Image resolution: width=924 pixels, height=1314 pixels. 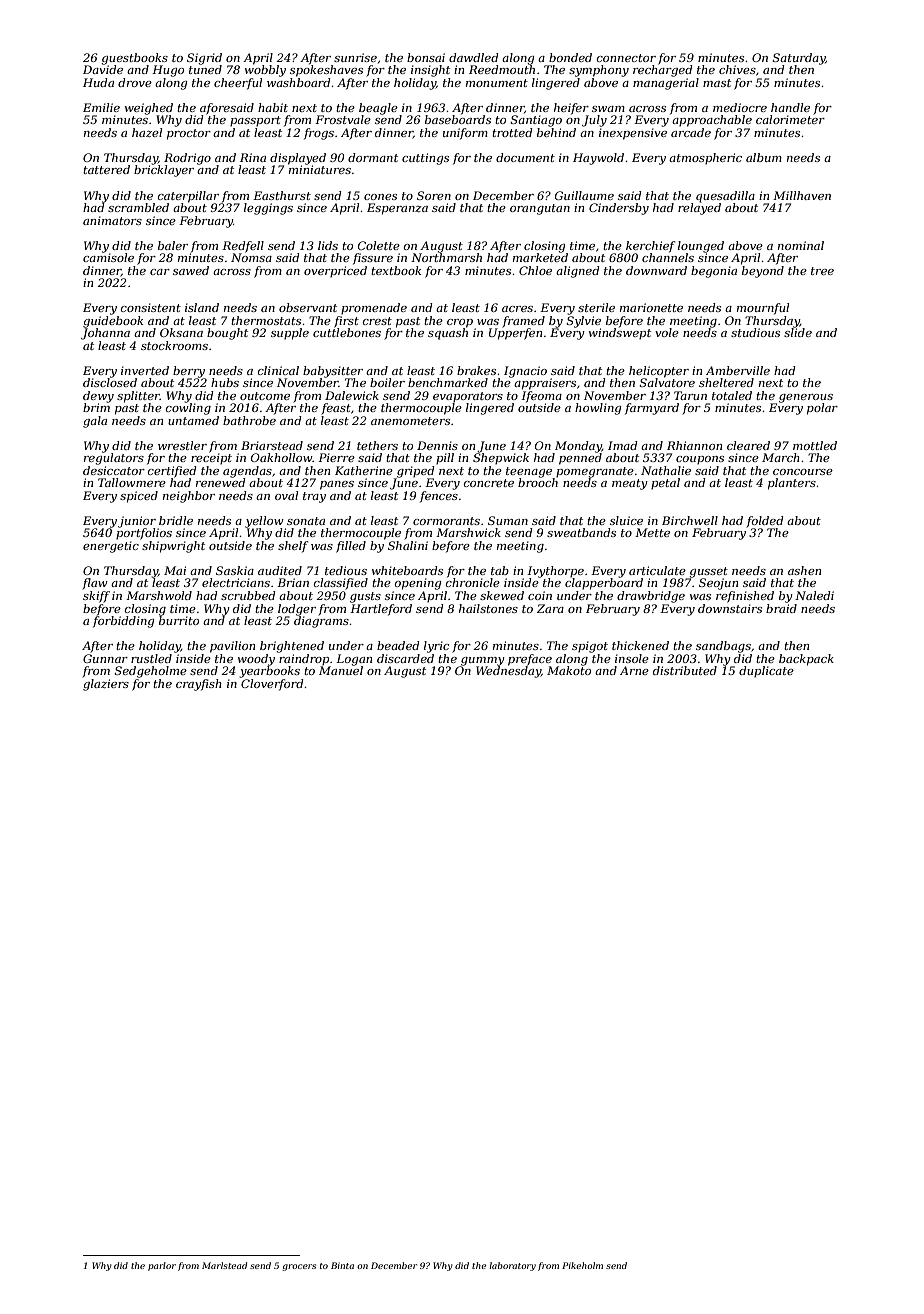 I want to click on laboratory, so click(x=512, y=1266).
